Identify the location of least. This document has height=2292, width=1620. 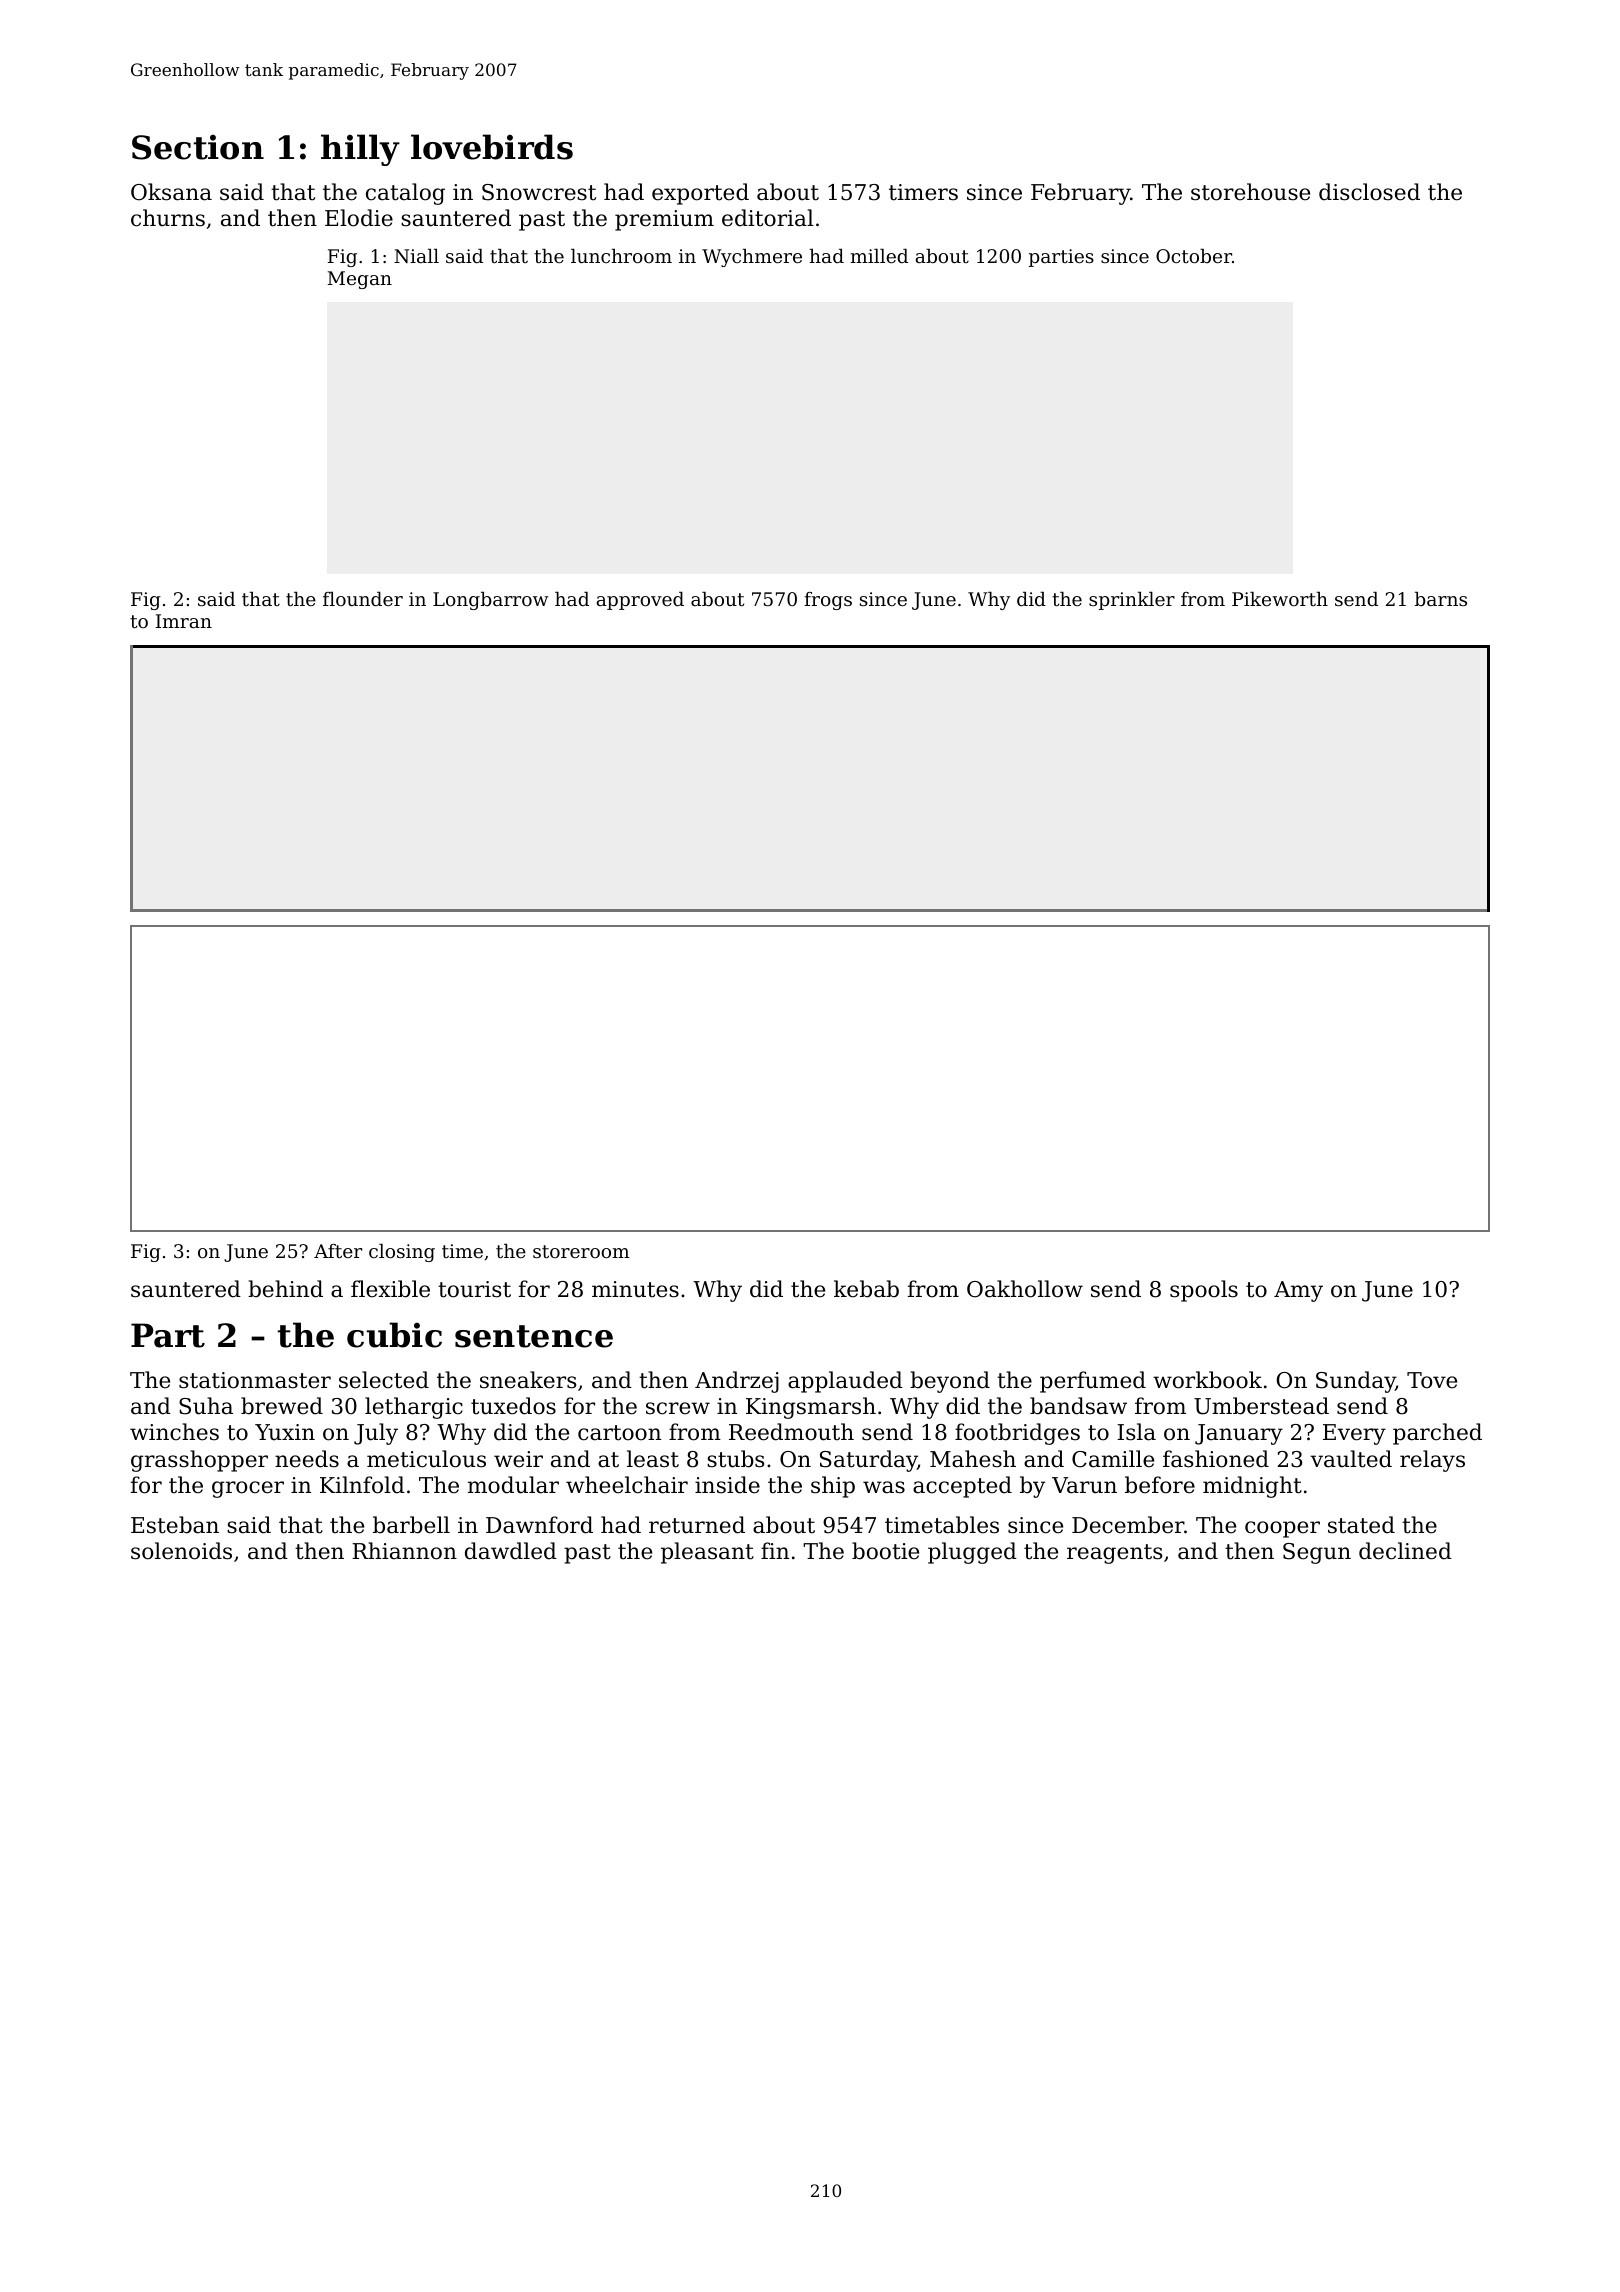
(653, 1459).
